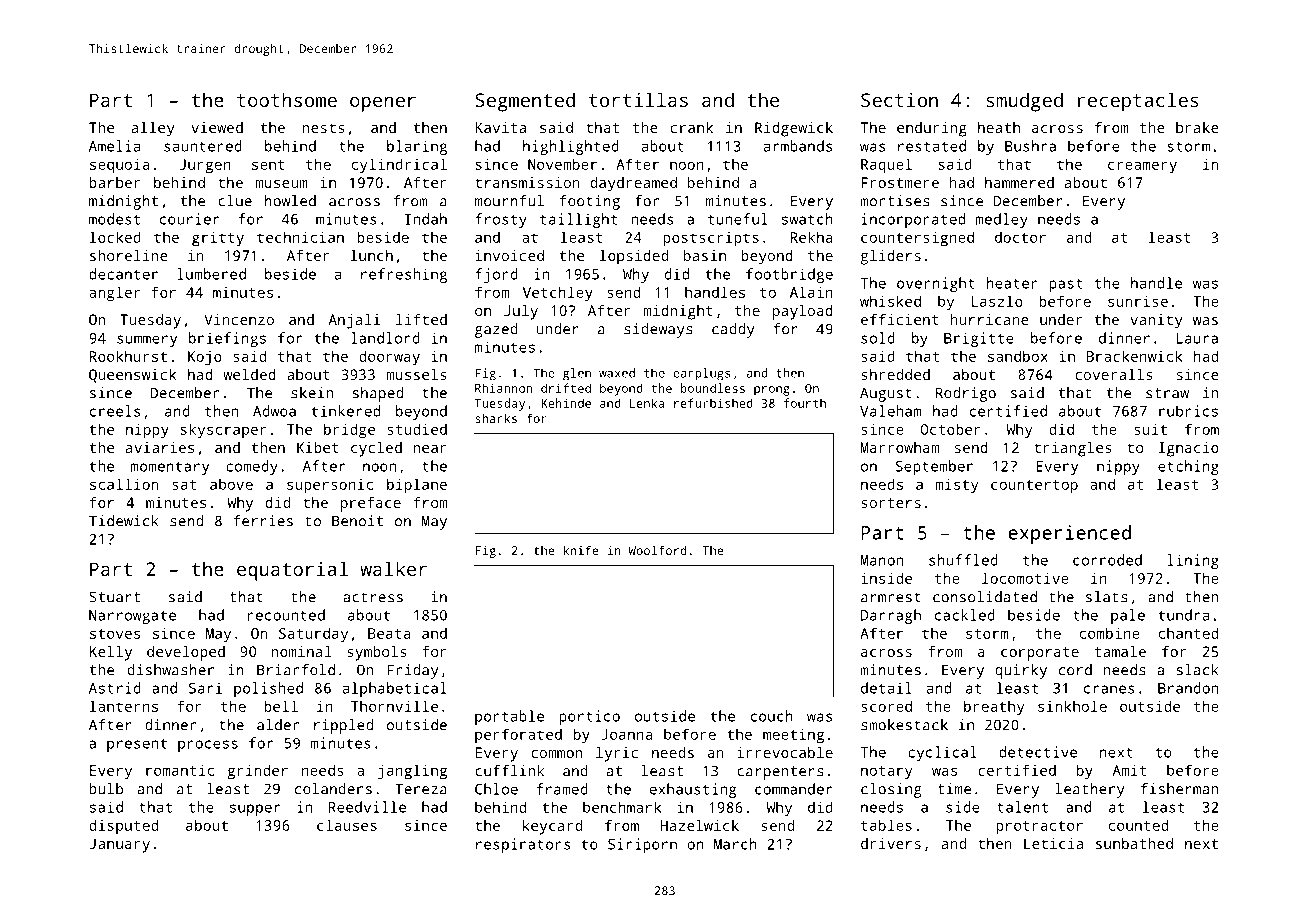  I want to click on smudged, so click(1024, 102).
